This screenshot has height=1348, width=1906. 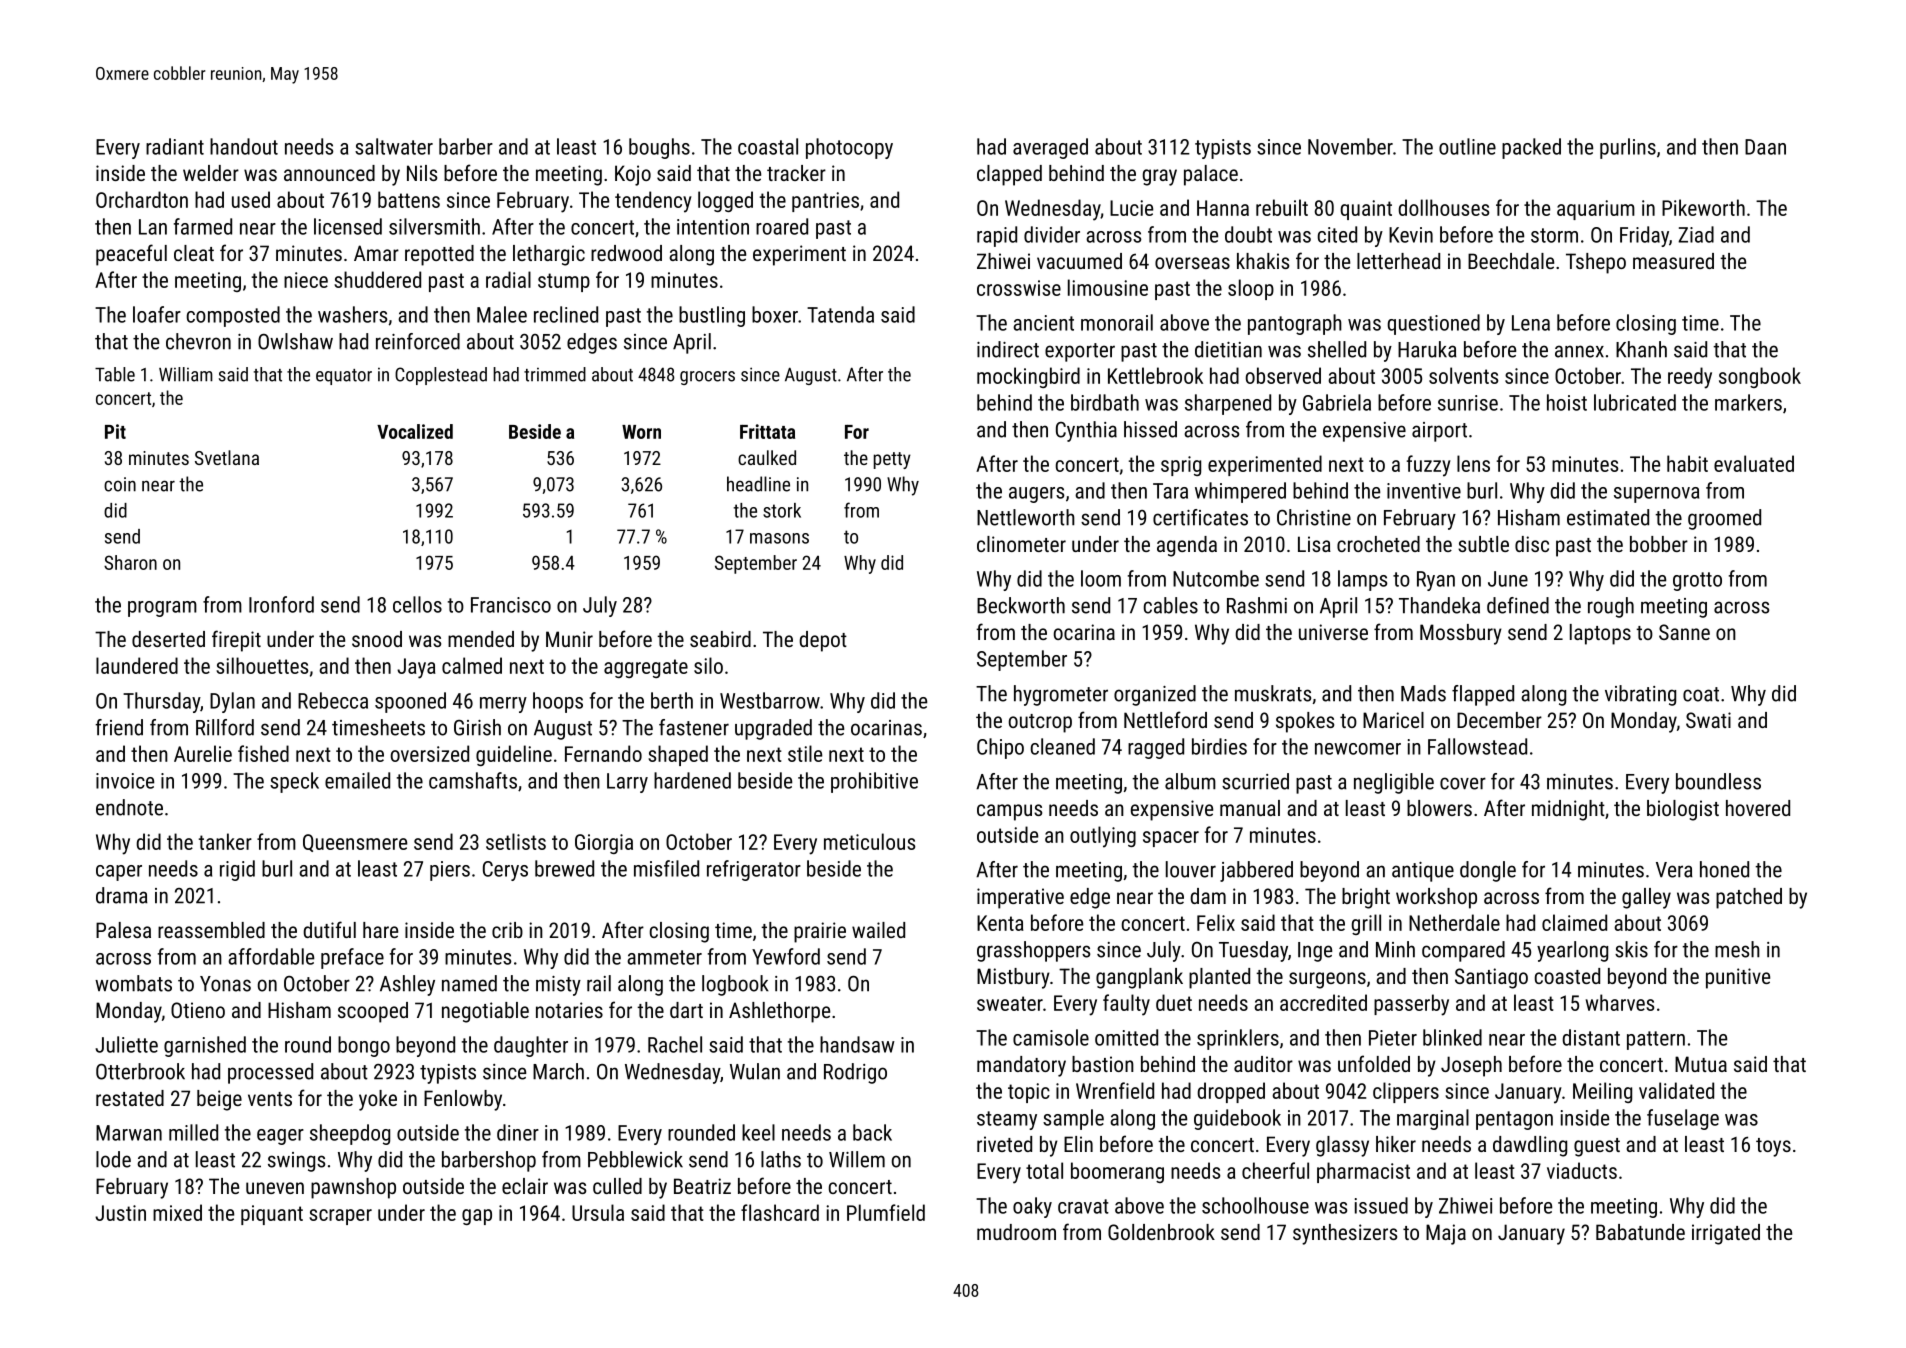 What do you see at coordinates (394, 146) in the screenshot?
I see `saltwater` at bounding box center [394, 146].
